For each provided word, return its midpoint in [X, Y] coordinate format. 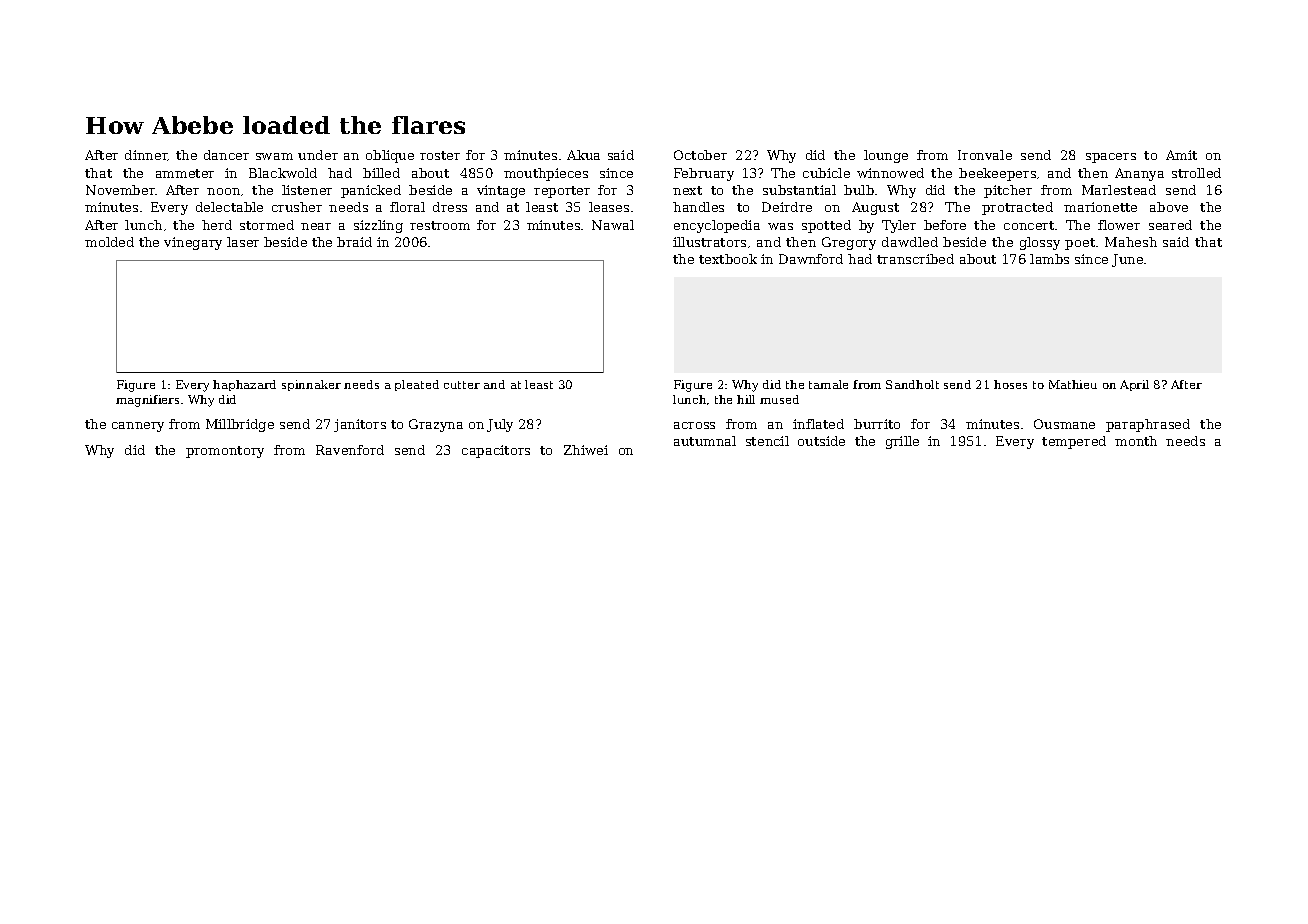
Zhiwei [586, 450]
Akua [583, 155]
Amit [1181, 155]
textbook [728, 259]
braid [354, 242]
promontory [225, 452]
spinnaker [311, 385]
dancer [226, 155]
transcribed [915, 259]
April [1134, 385]
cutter [462, 385]
